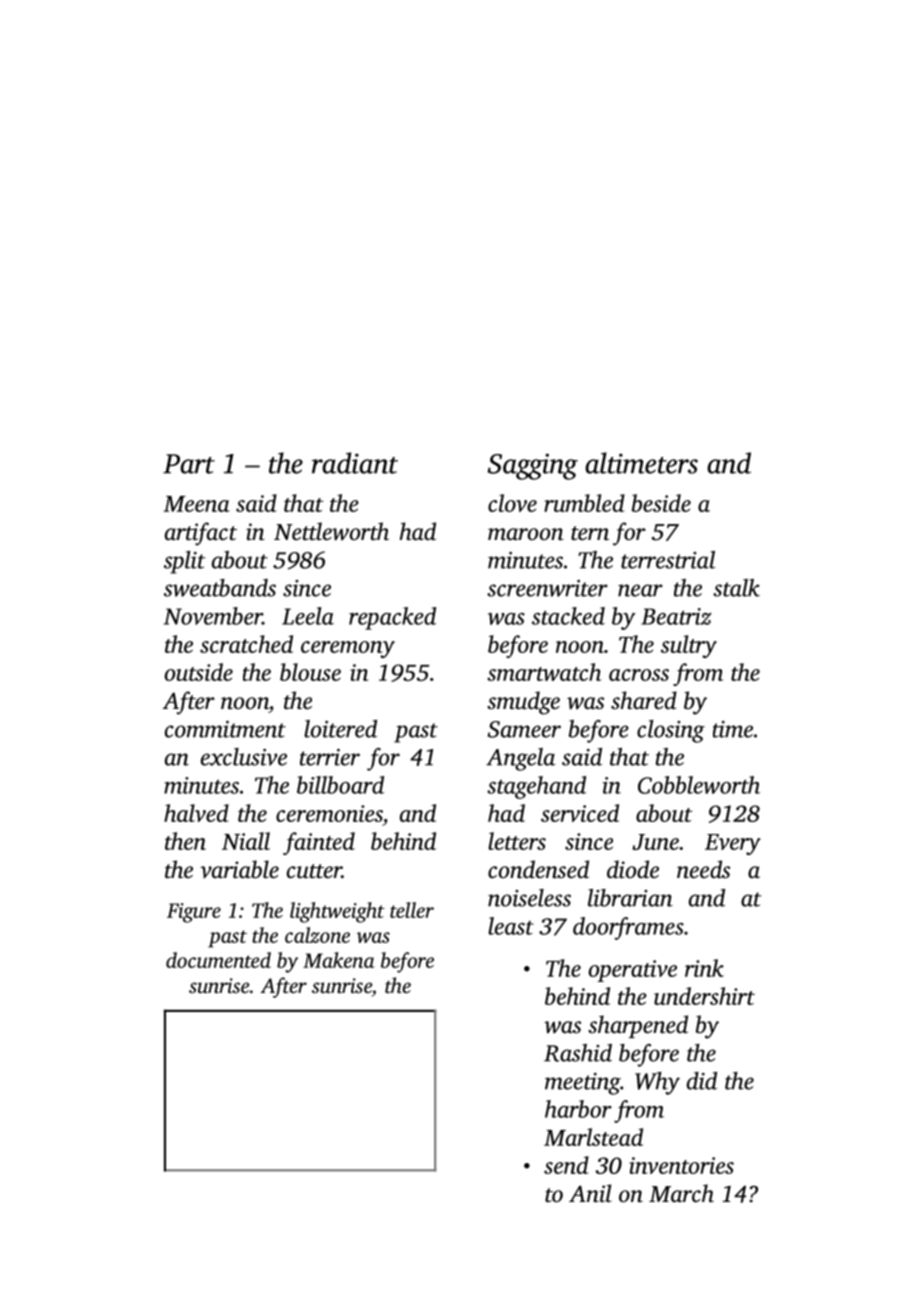  I want to click on tern, so click(590, 533).
